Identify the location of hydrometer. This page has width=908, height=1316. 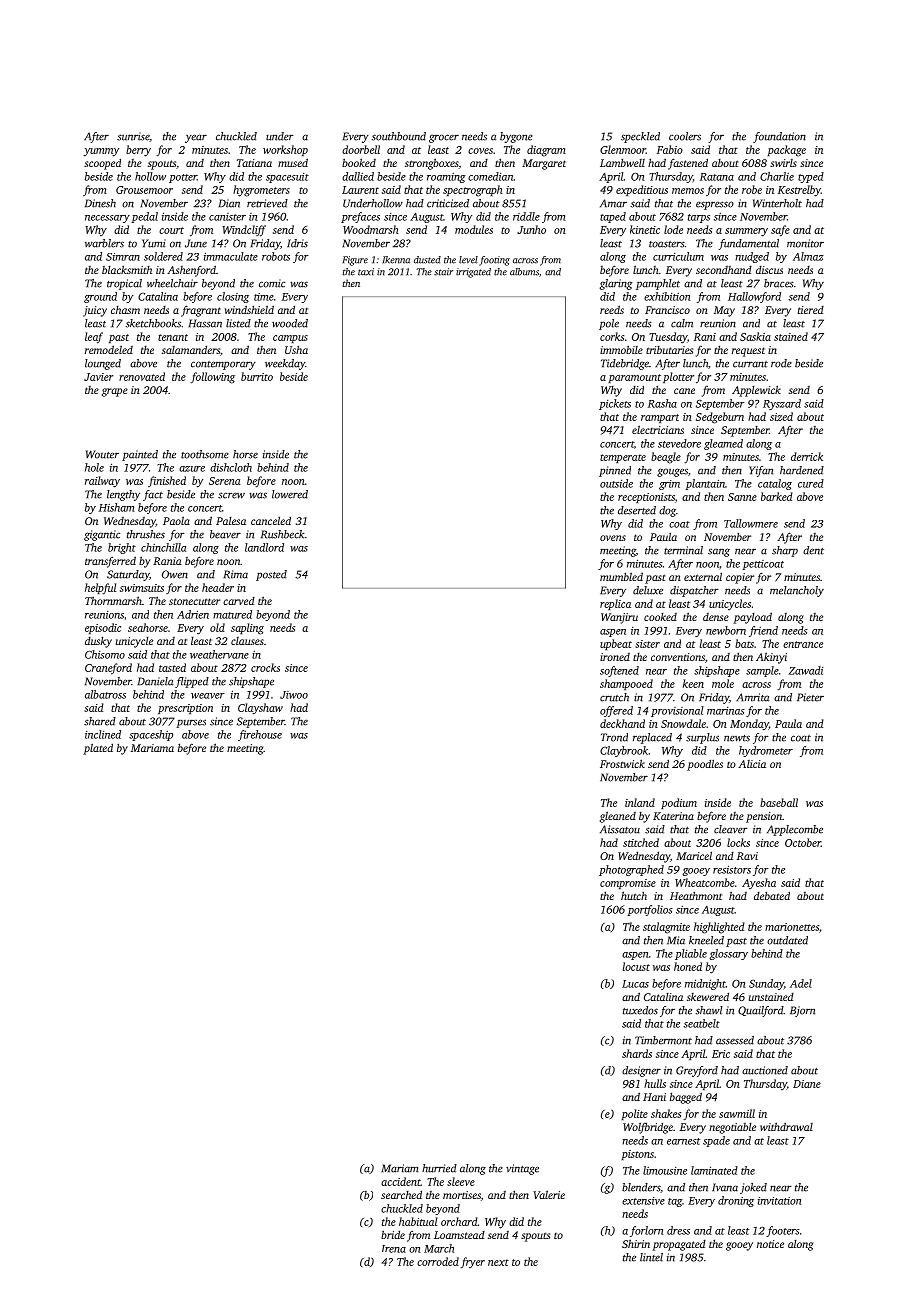
(766, 751).
